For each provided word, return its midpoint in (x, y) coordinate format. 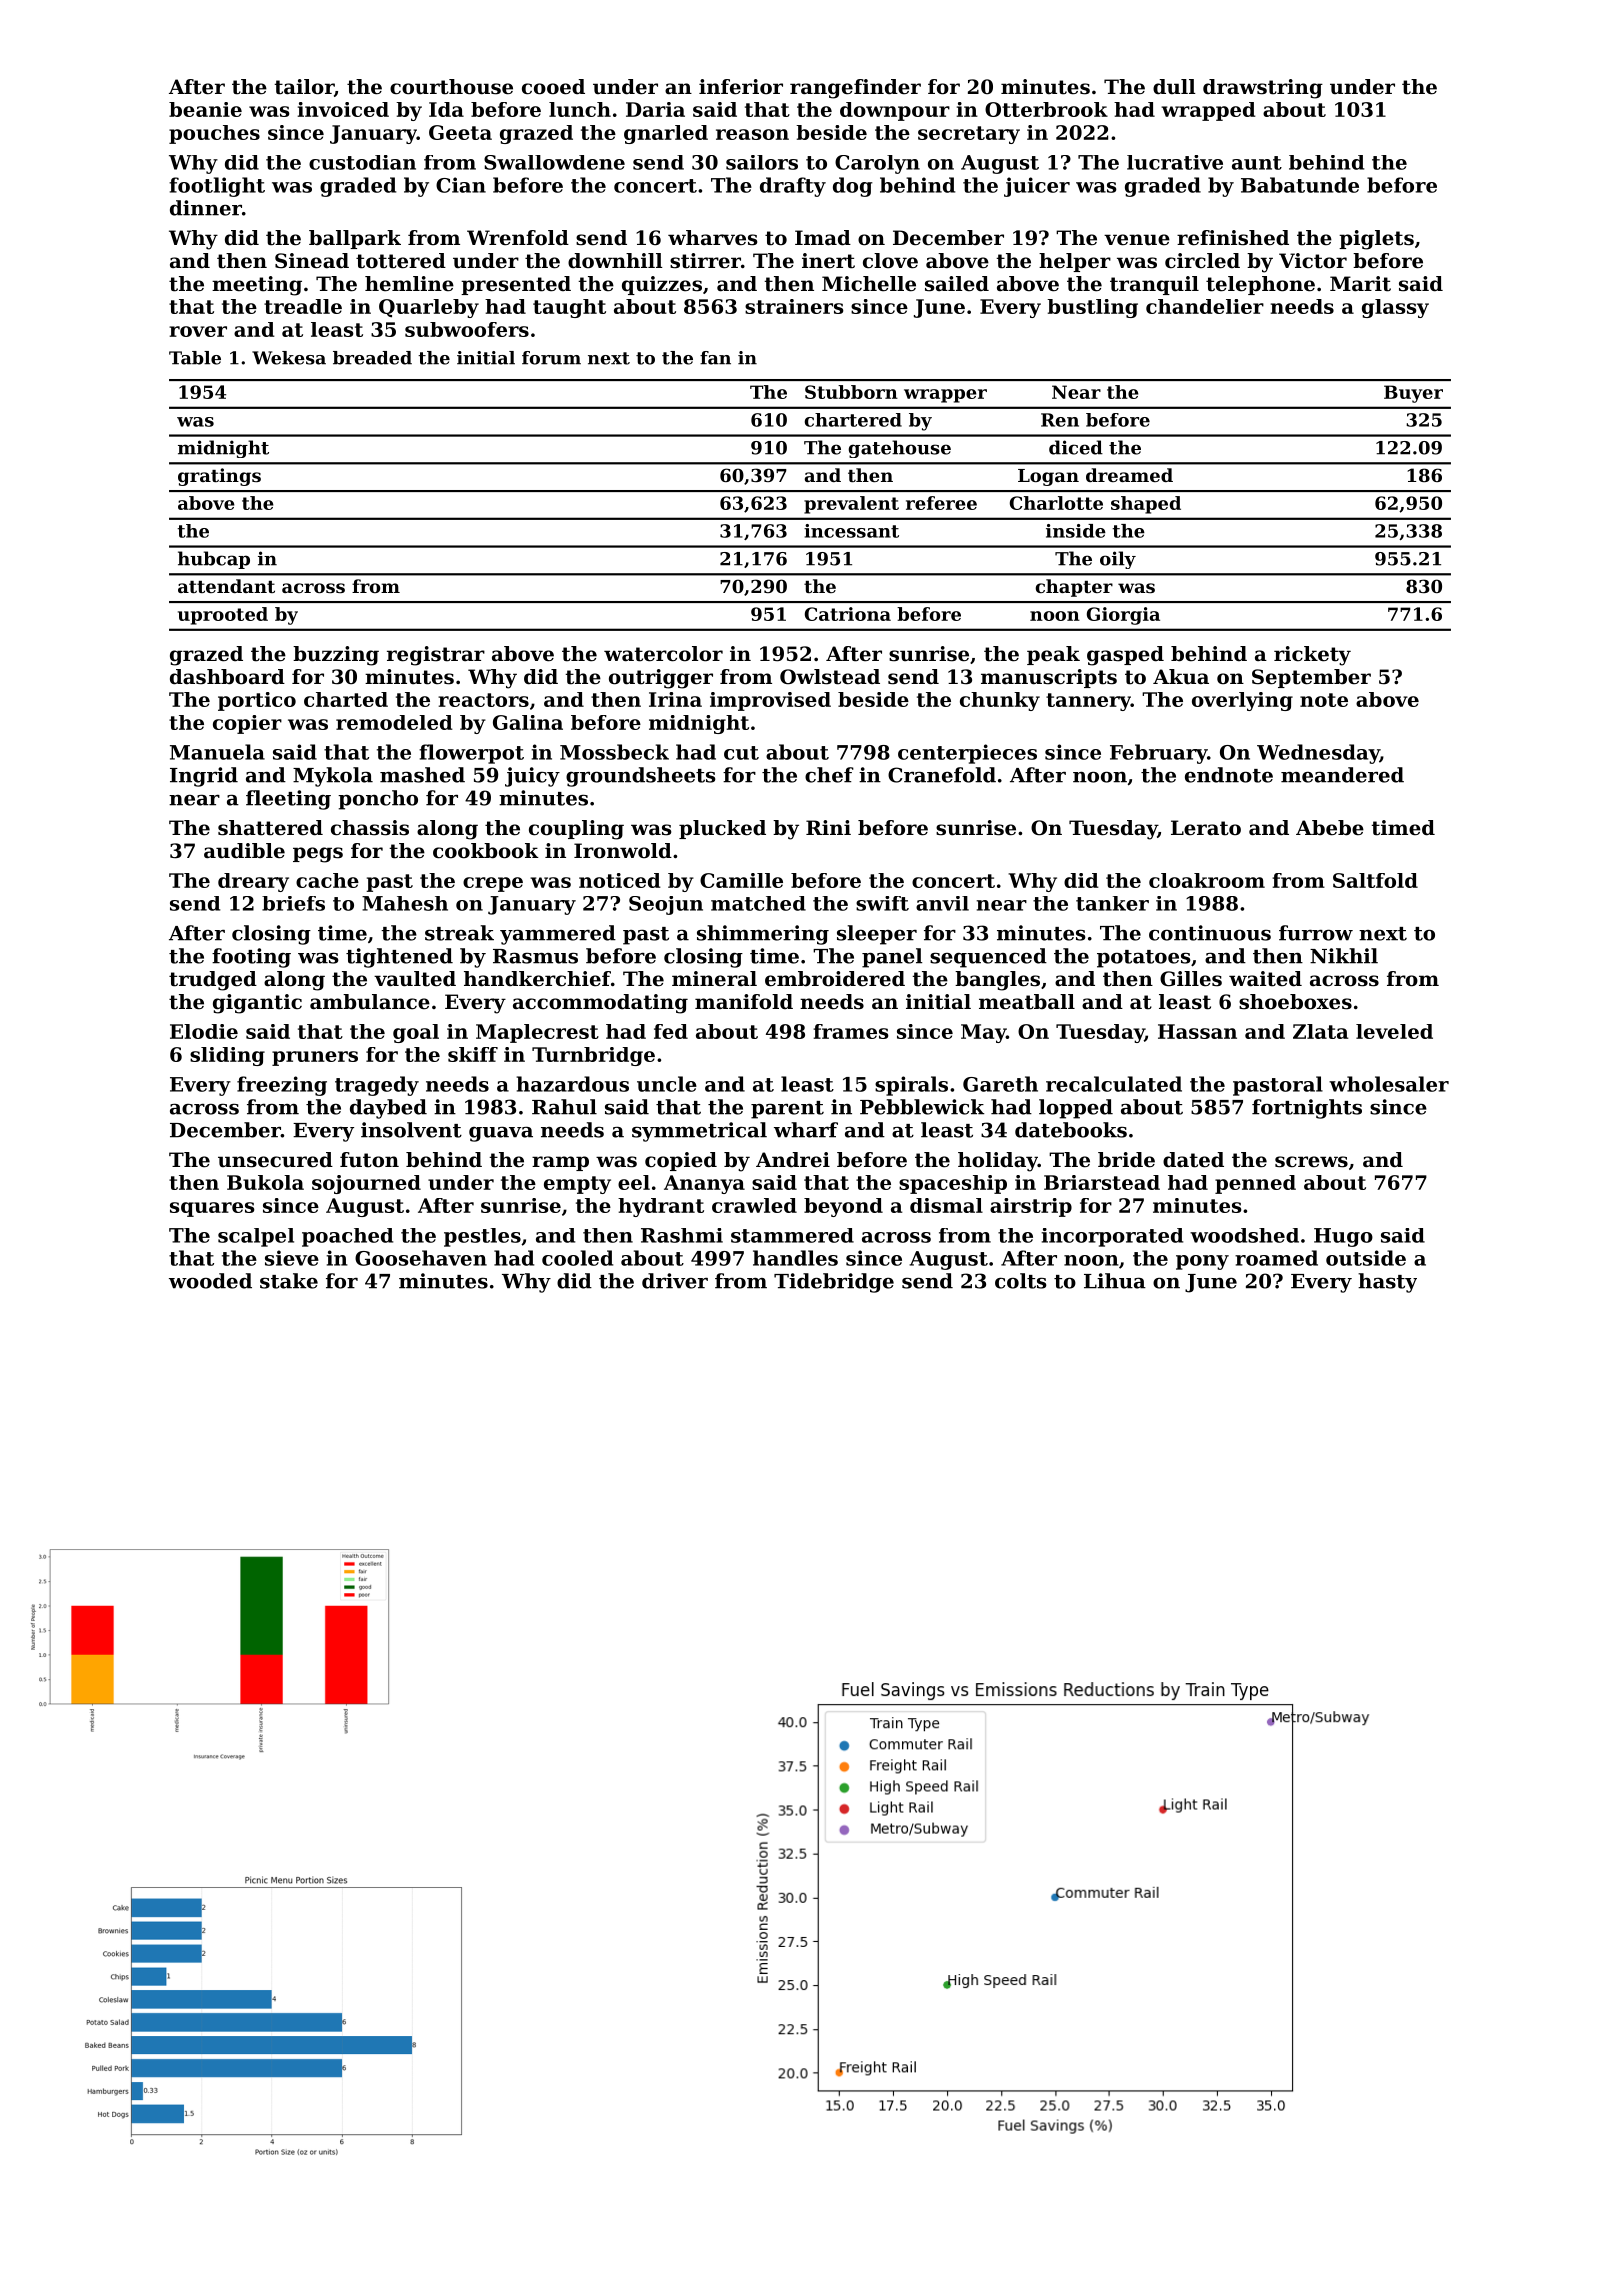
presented (516, 285)
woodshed (1244, 1235)
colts (1021, 1281)
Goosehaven (421, 1258)
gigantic (257, 1004)
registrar (436, 656)
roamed (1276, 1258)
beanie (205, 109)
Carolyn (877, 164)
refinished (1233, 238)
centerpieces (967, 754)
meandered (1342, 775)
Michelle (869, 284)
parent (787, 1110)
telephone (1260, 285)
